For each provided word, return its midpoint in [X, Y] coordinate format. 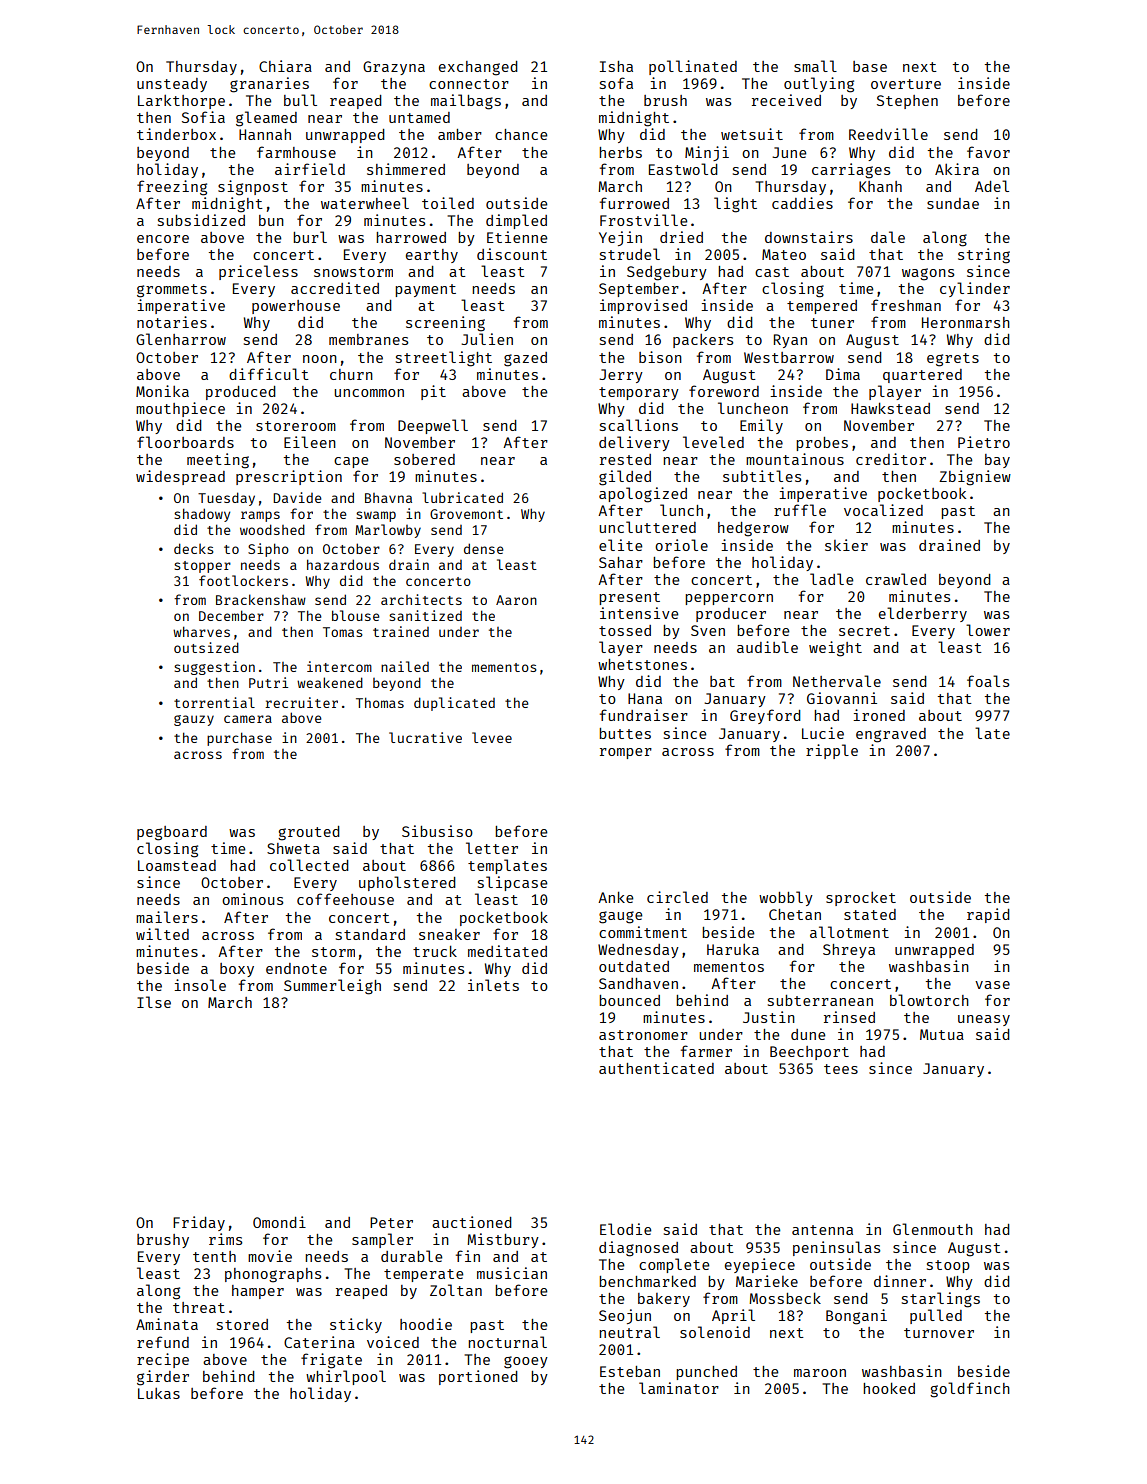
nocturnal [507, 1342]
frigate [331, 1361]
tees [841, 1069]
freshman [906, 305]
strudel [630, 254]
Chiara [285, 66]
